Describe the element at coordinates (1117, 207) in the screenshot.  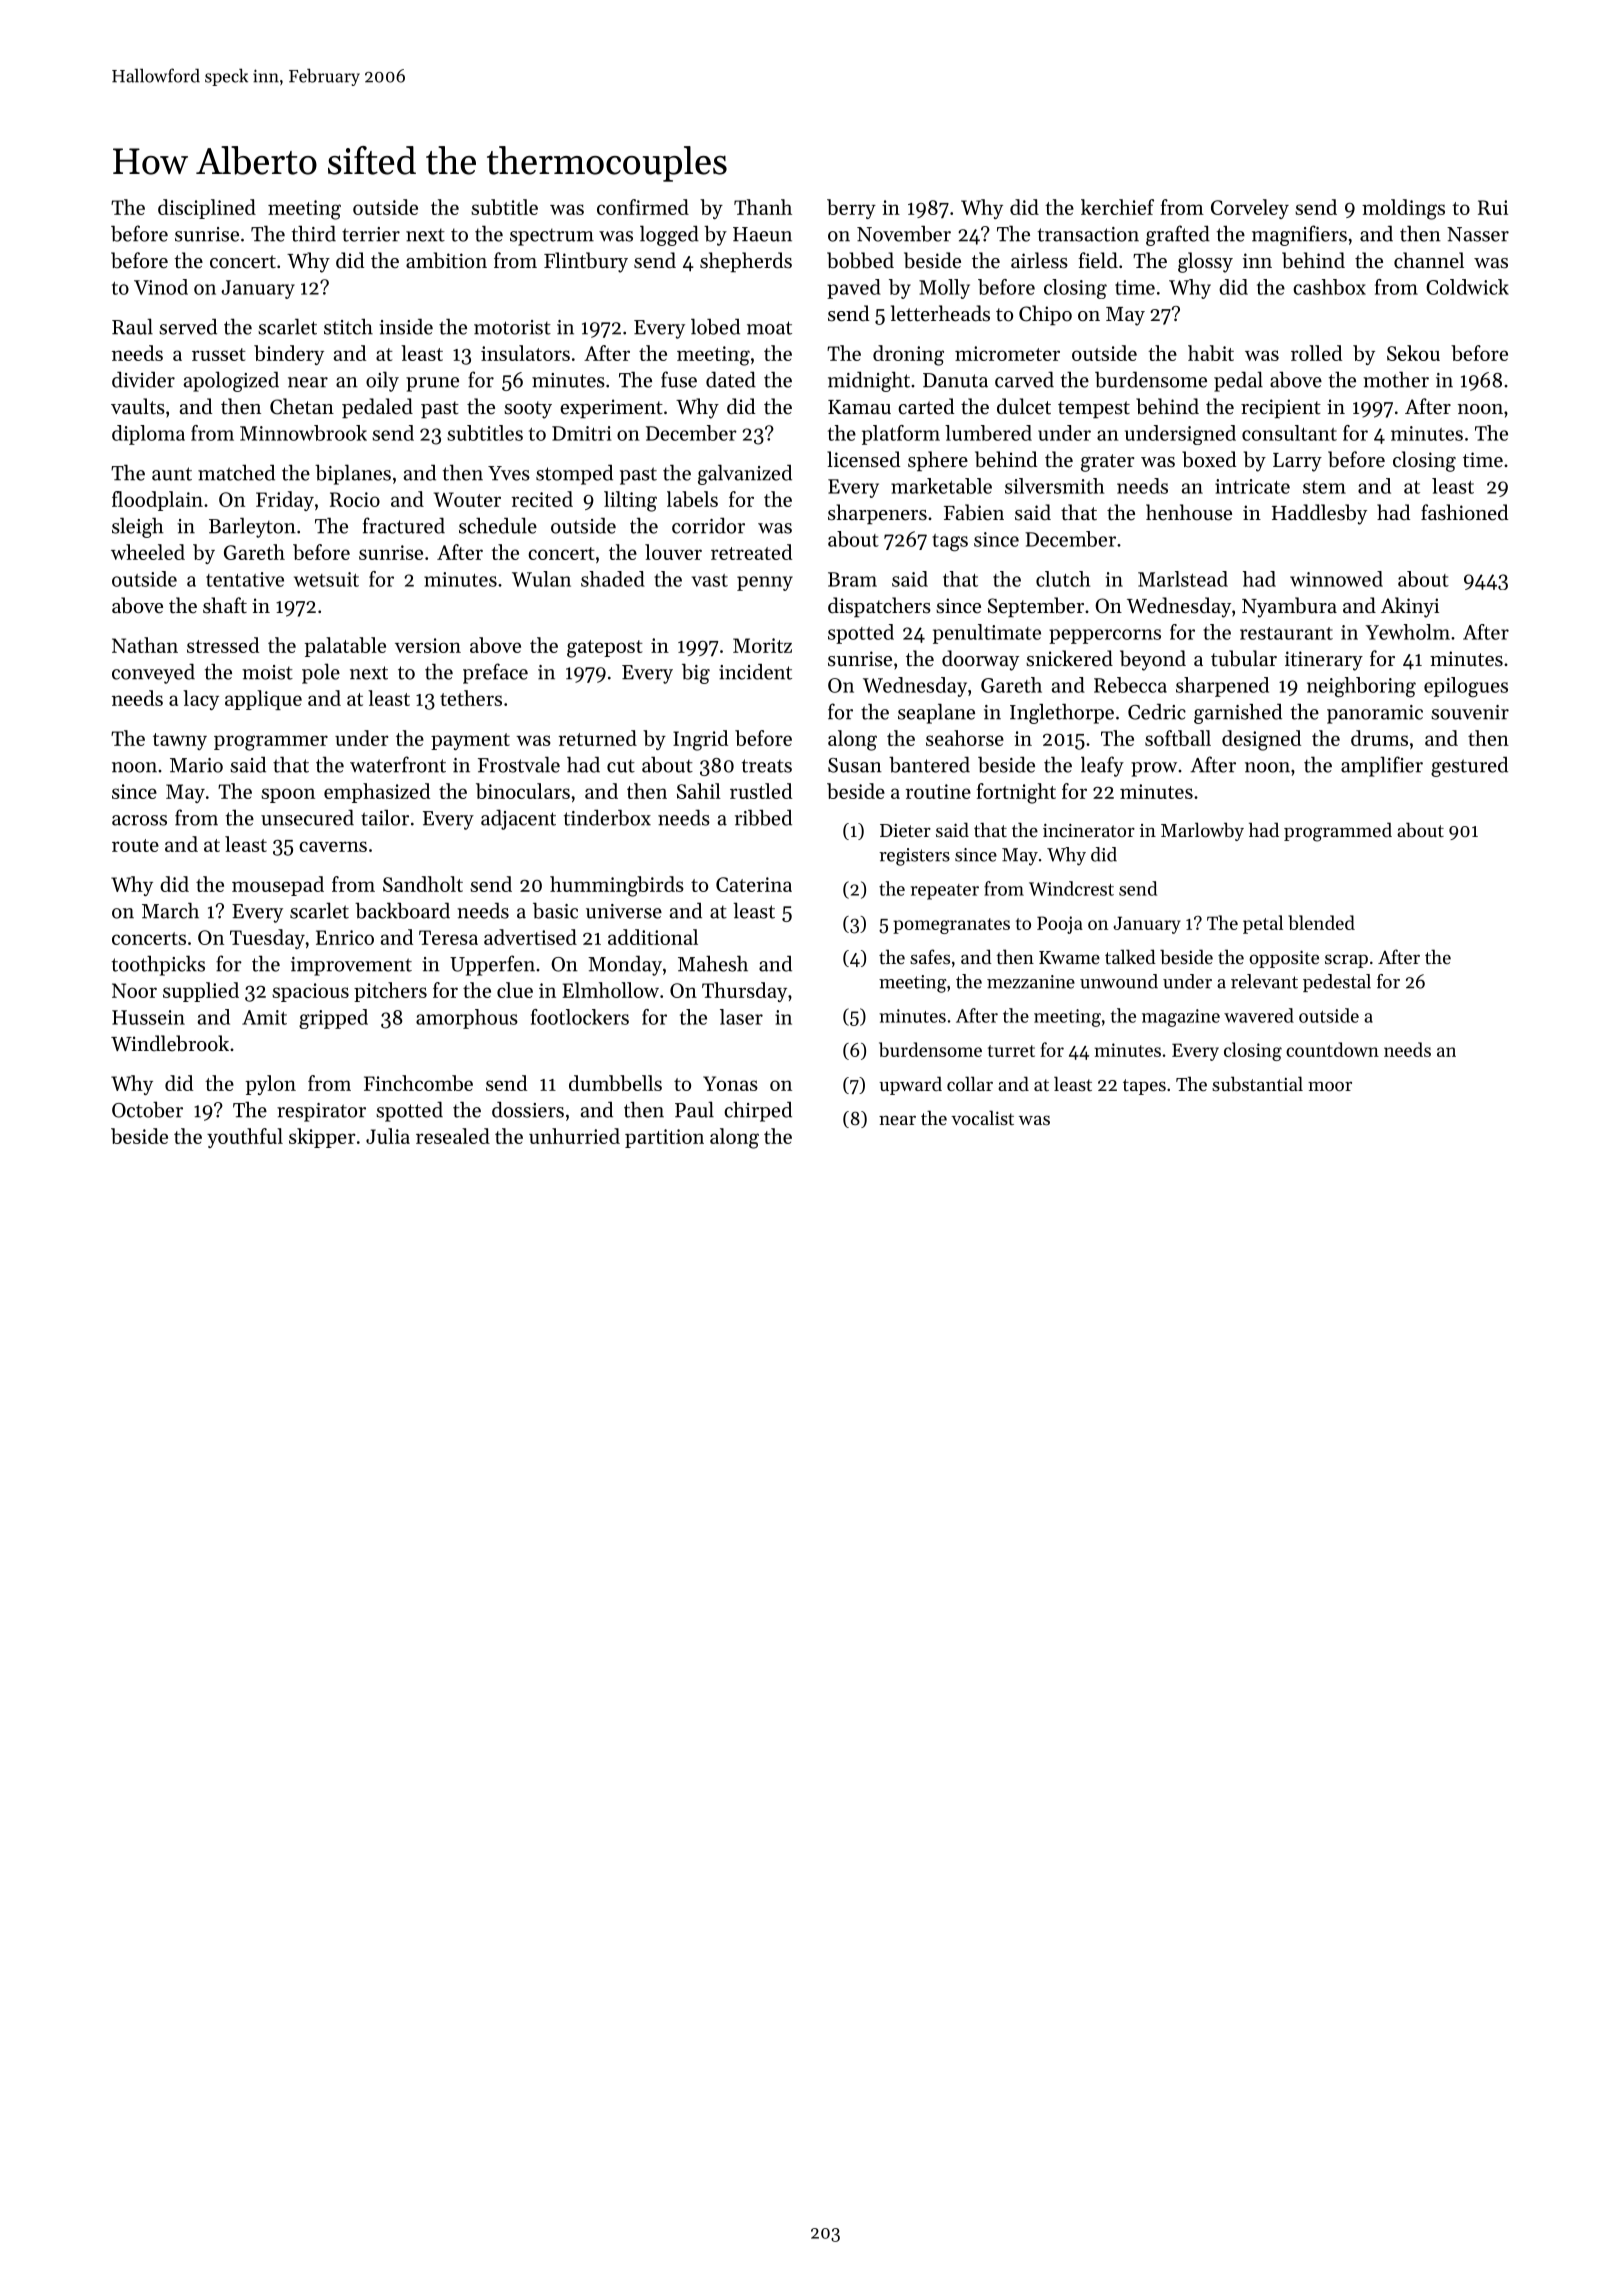
I see `kerchief` at that location.
